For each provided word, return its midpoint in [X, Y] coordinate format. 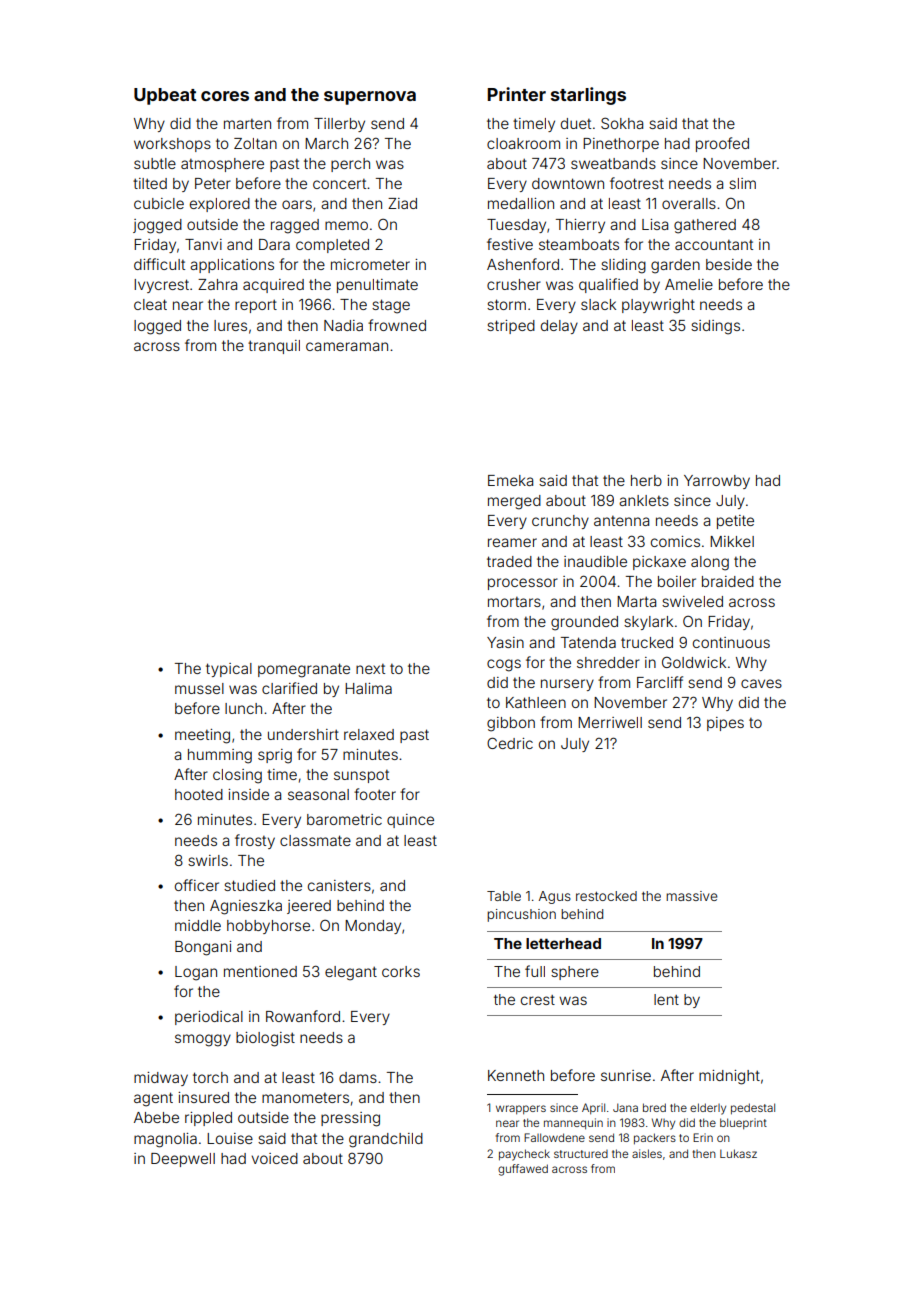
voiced [274, 1158]
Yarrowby [717, 482]
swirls [208, 860]
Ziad [402, 203]
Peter [213, 183]
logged [157, 327]
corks [401, 971]
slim [742, 183]
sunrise [626, 1075]
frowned [397, 325]
